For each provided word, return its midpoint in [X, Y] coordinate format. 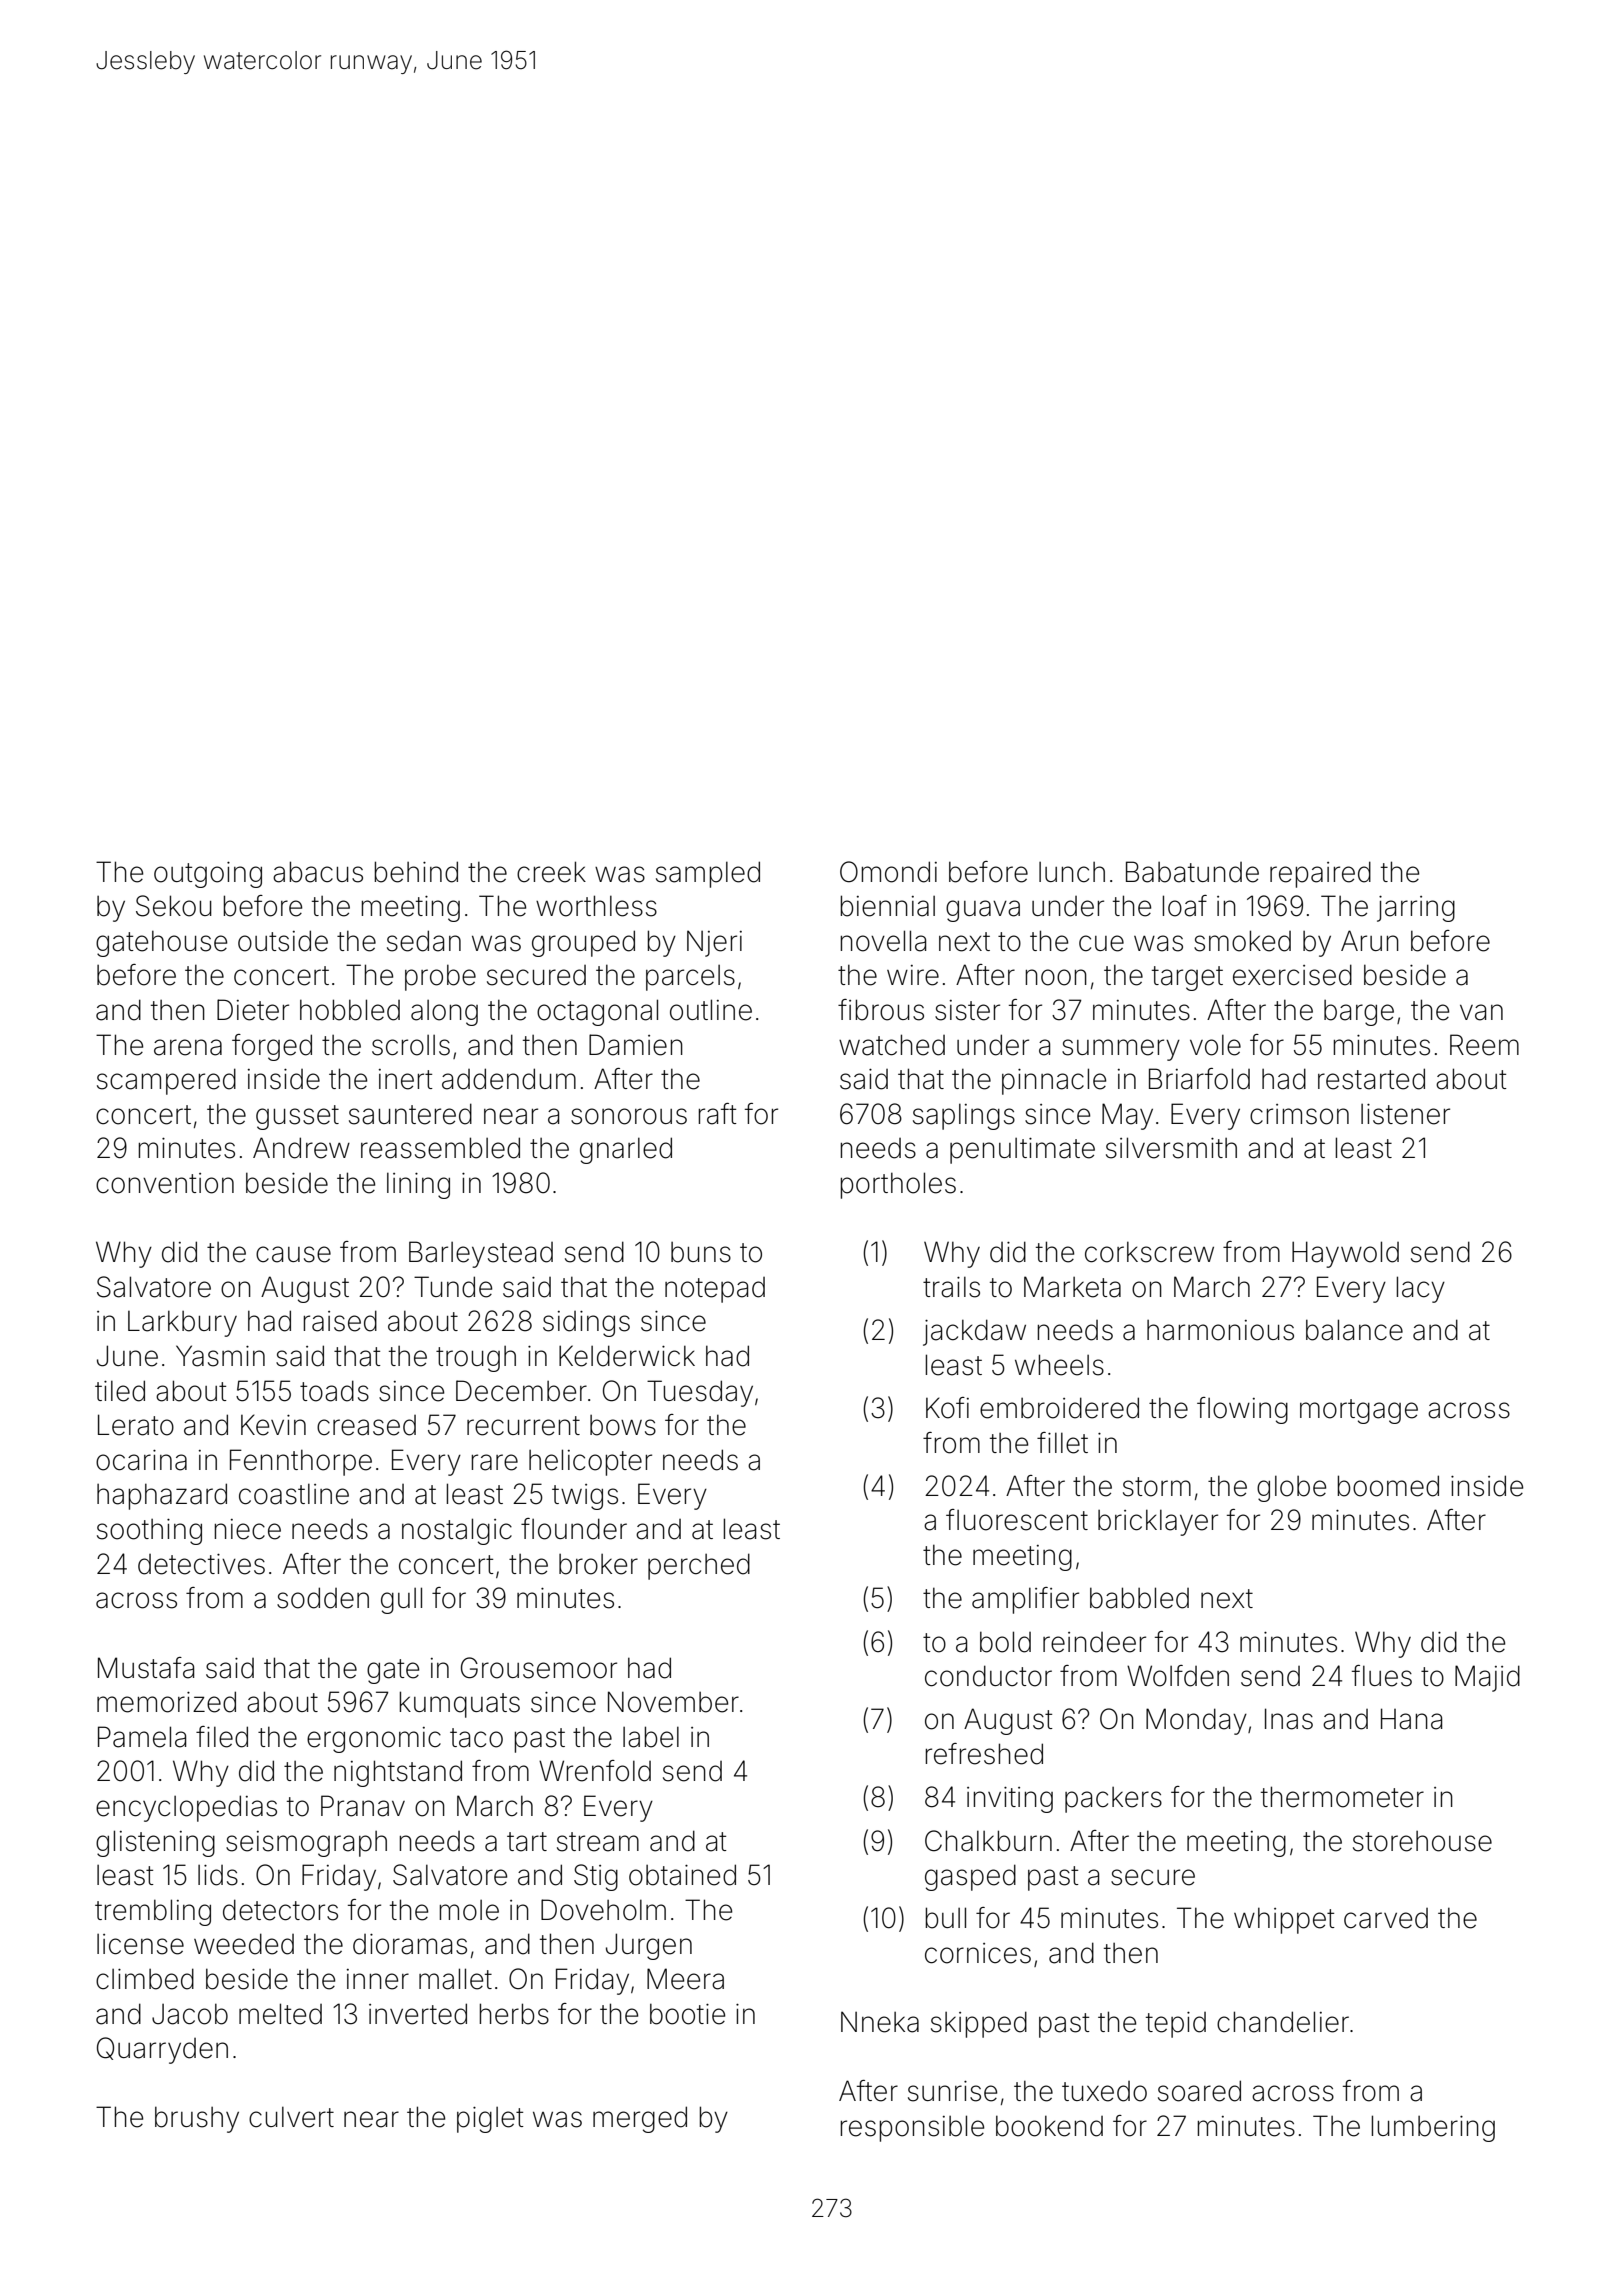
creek [551, 872]
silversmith [1171, 1148]
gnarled [626, 1150]
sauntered [410, 1114]
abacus [318, 872]
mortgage [1359, 1411]
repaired [1320, 874]
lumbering [1433, 2128]
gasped [970, 1877]
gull [401, 1600]
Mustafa [146, 1668]
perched [699, 1566]
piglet [490, 2120]
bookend [1049, 2126]
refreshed [984, 1754]
